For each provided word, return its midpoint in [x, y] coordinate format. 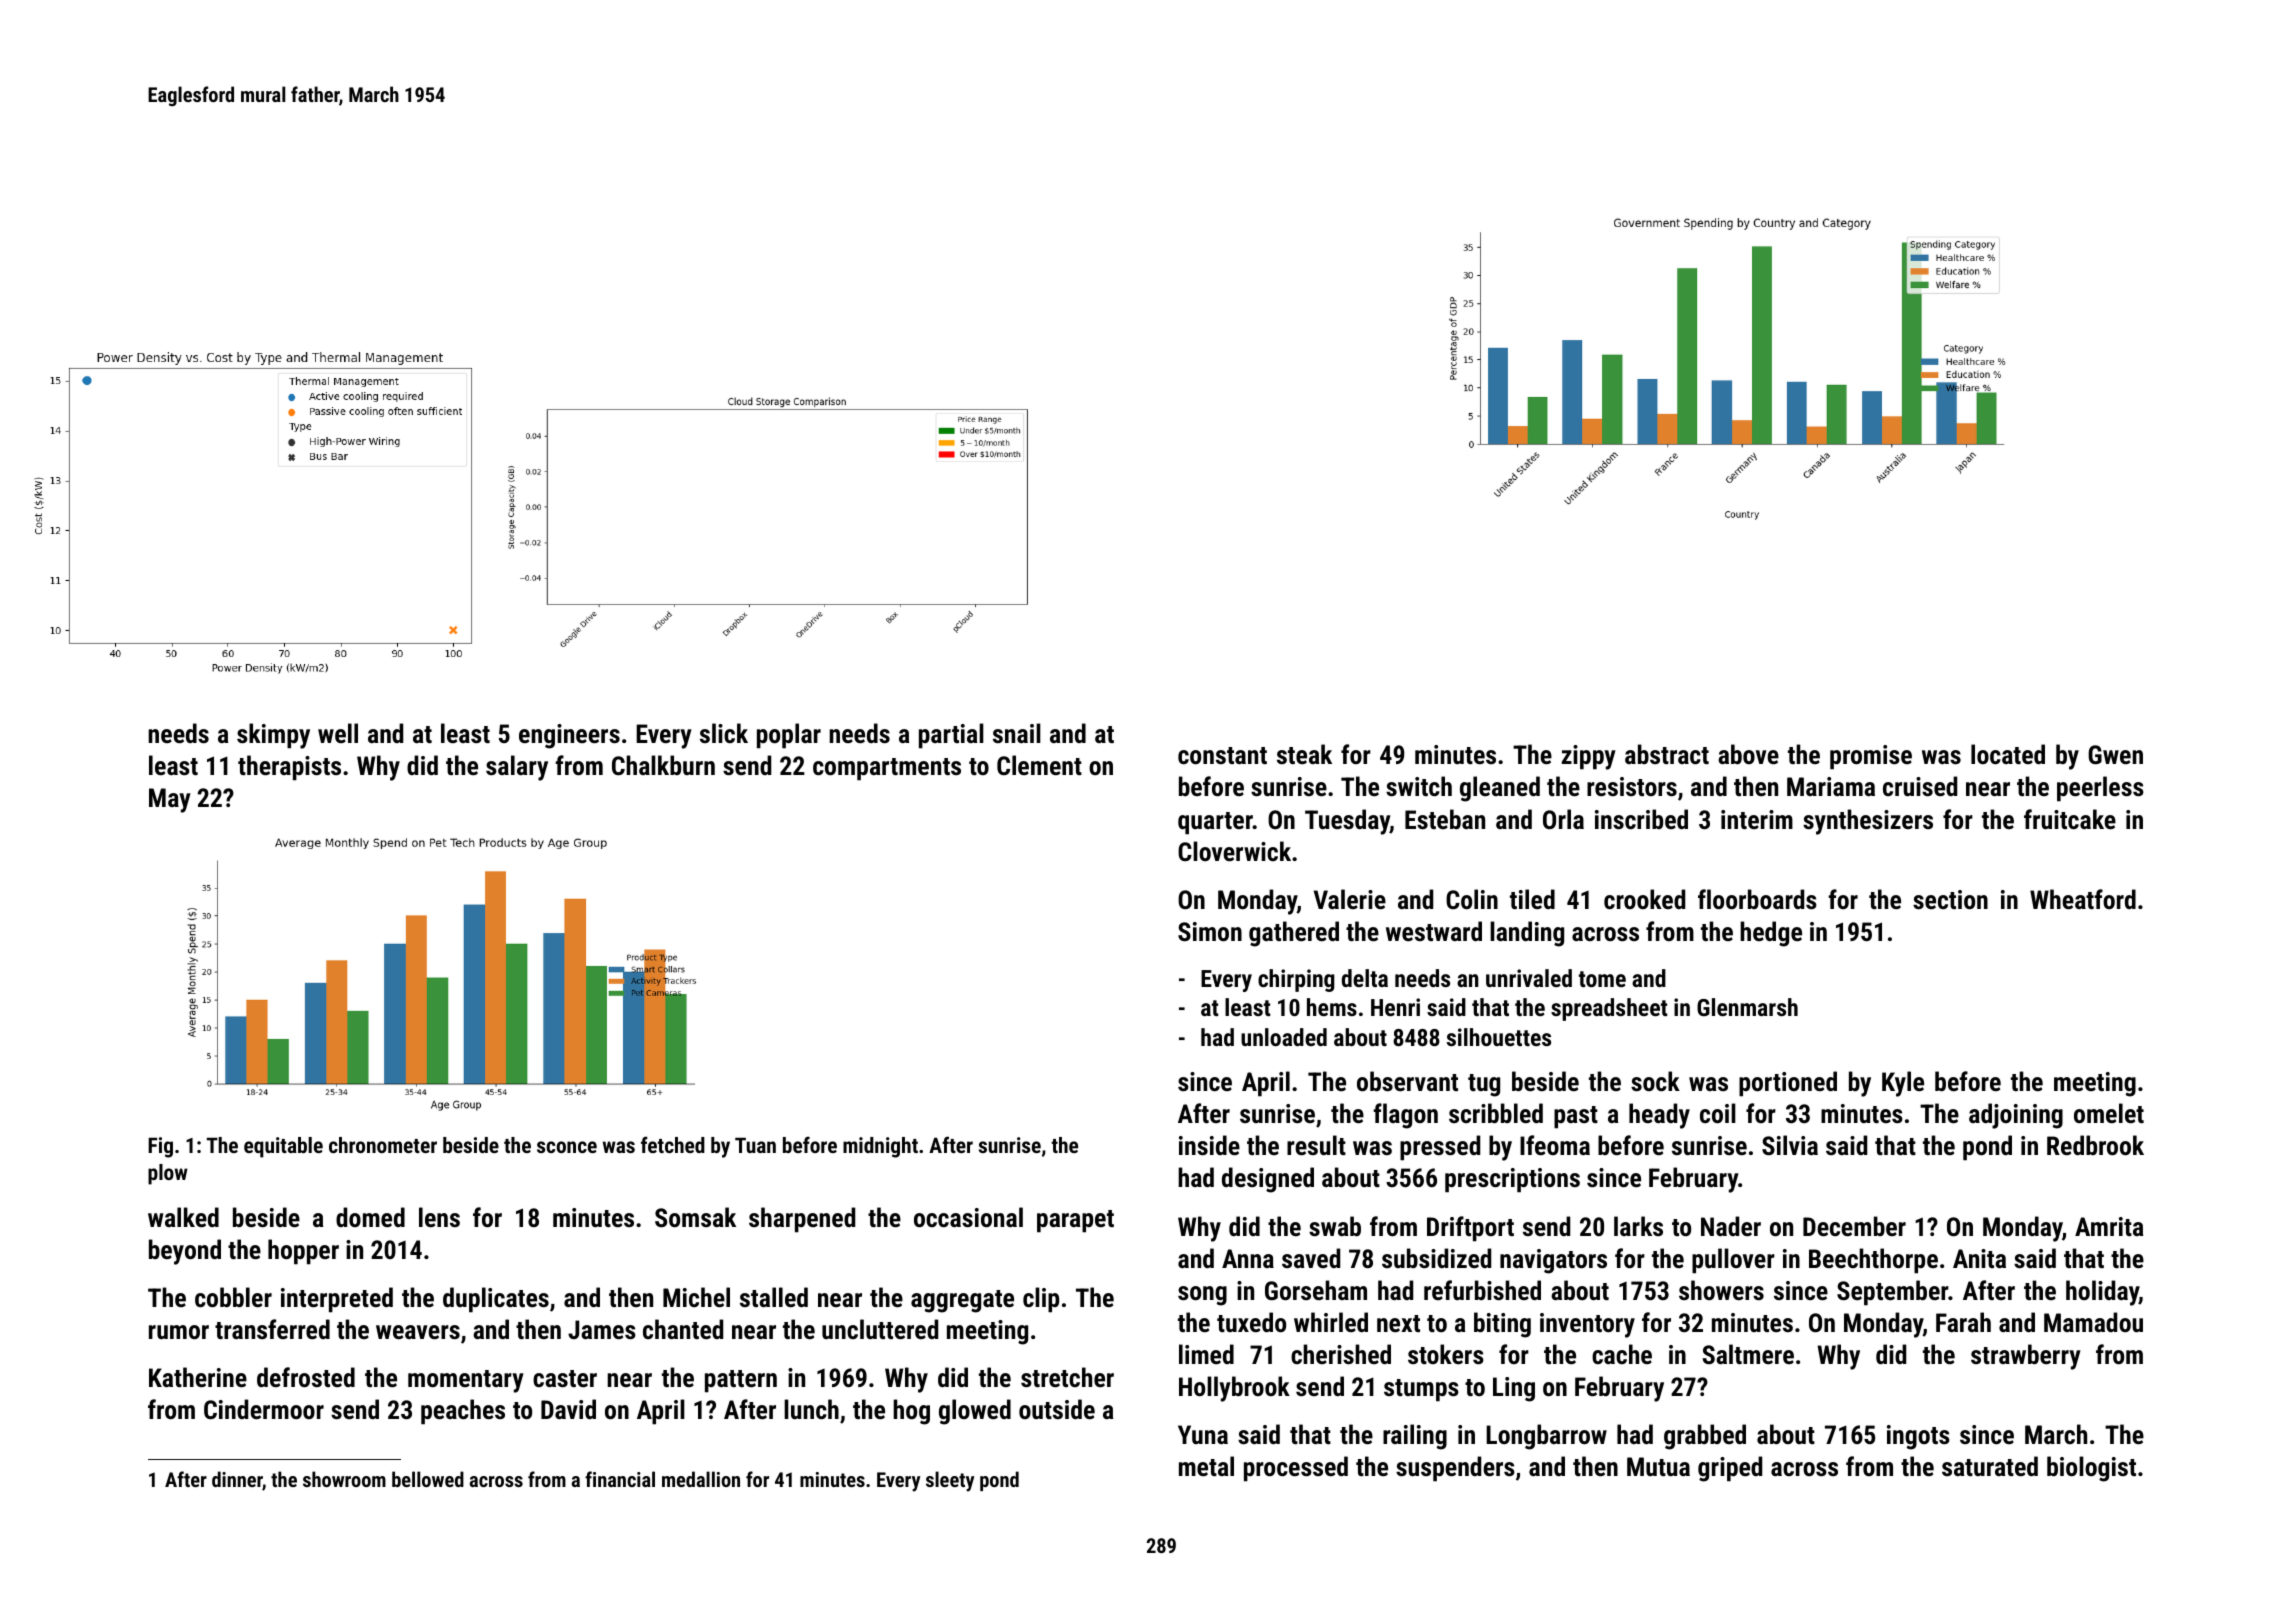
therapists [289, 768]
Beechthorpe [1873, 1261]
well [338, 733]
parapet [1075, 1221]
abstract [1667, 754]
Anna [1248, 1258]
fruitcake [2070, 819]
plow [168, 1174]
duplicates [496, 1300]
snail [1017, 733]
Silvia [1790, 1145]
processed [1296, 1469]
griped [1730, 1469]
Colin [1472, 899]
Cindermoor [264, 1409]
